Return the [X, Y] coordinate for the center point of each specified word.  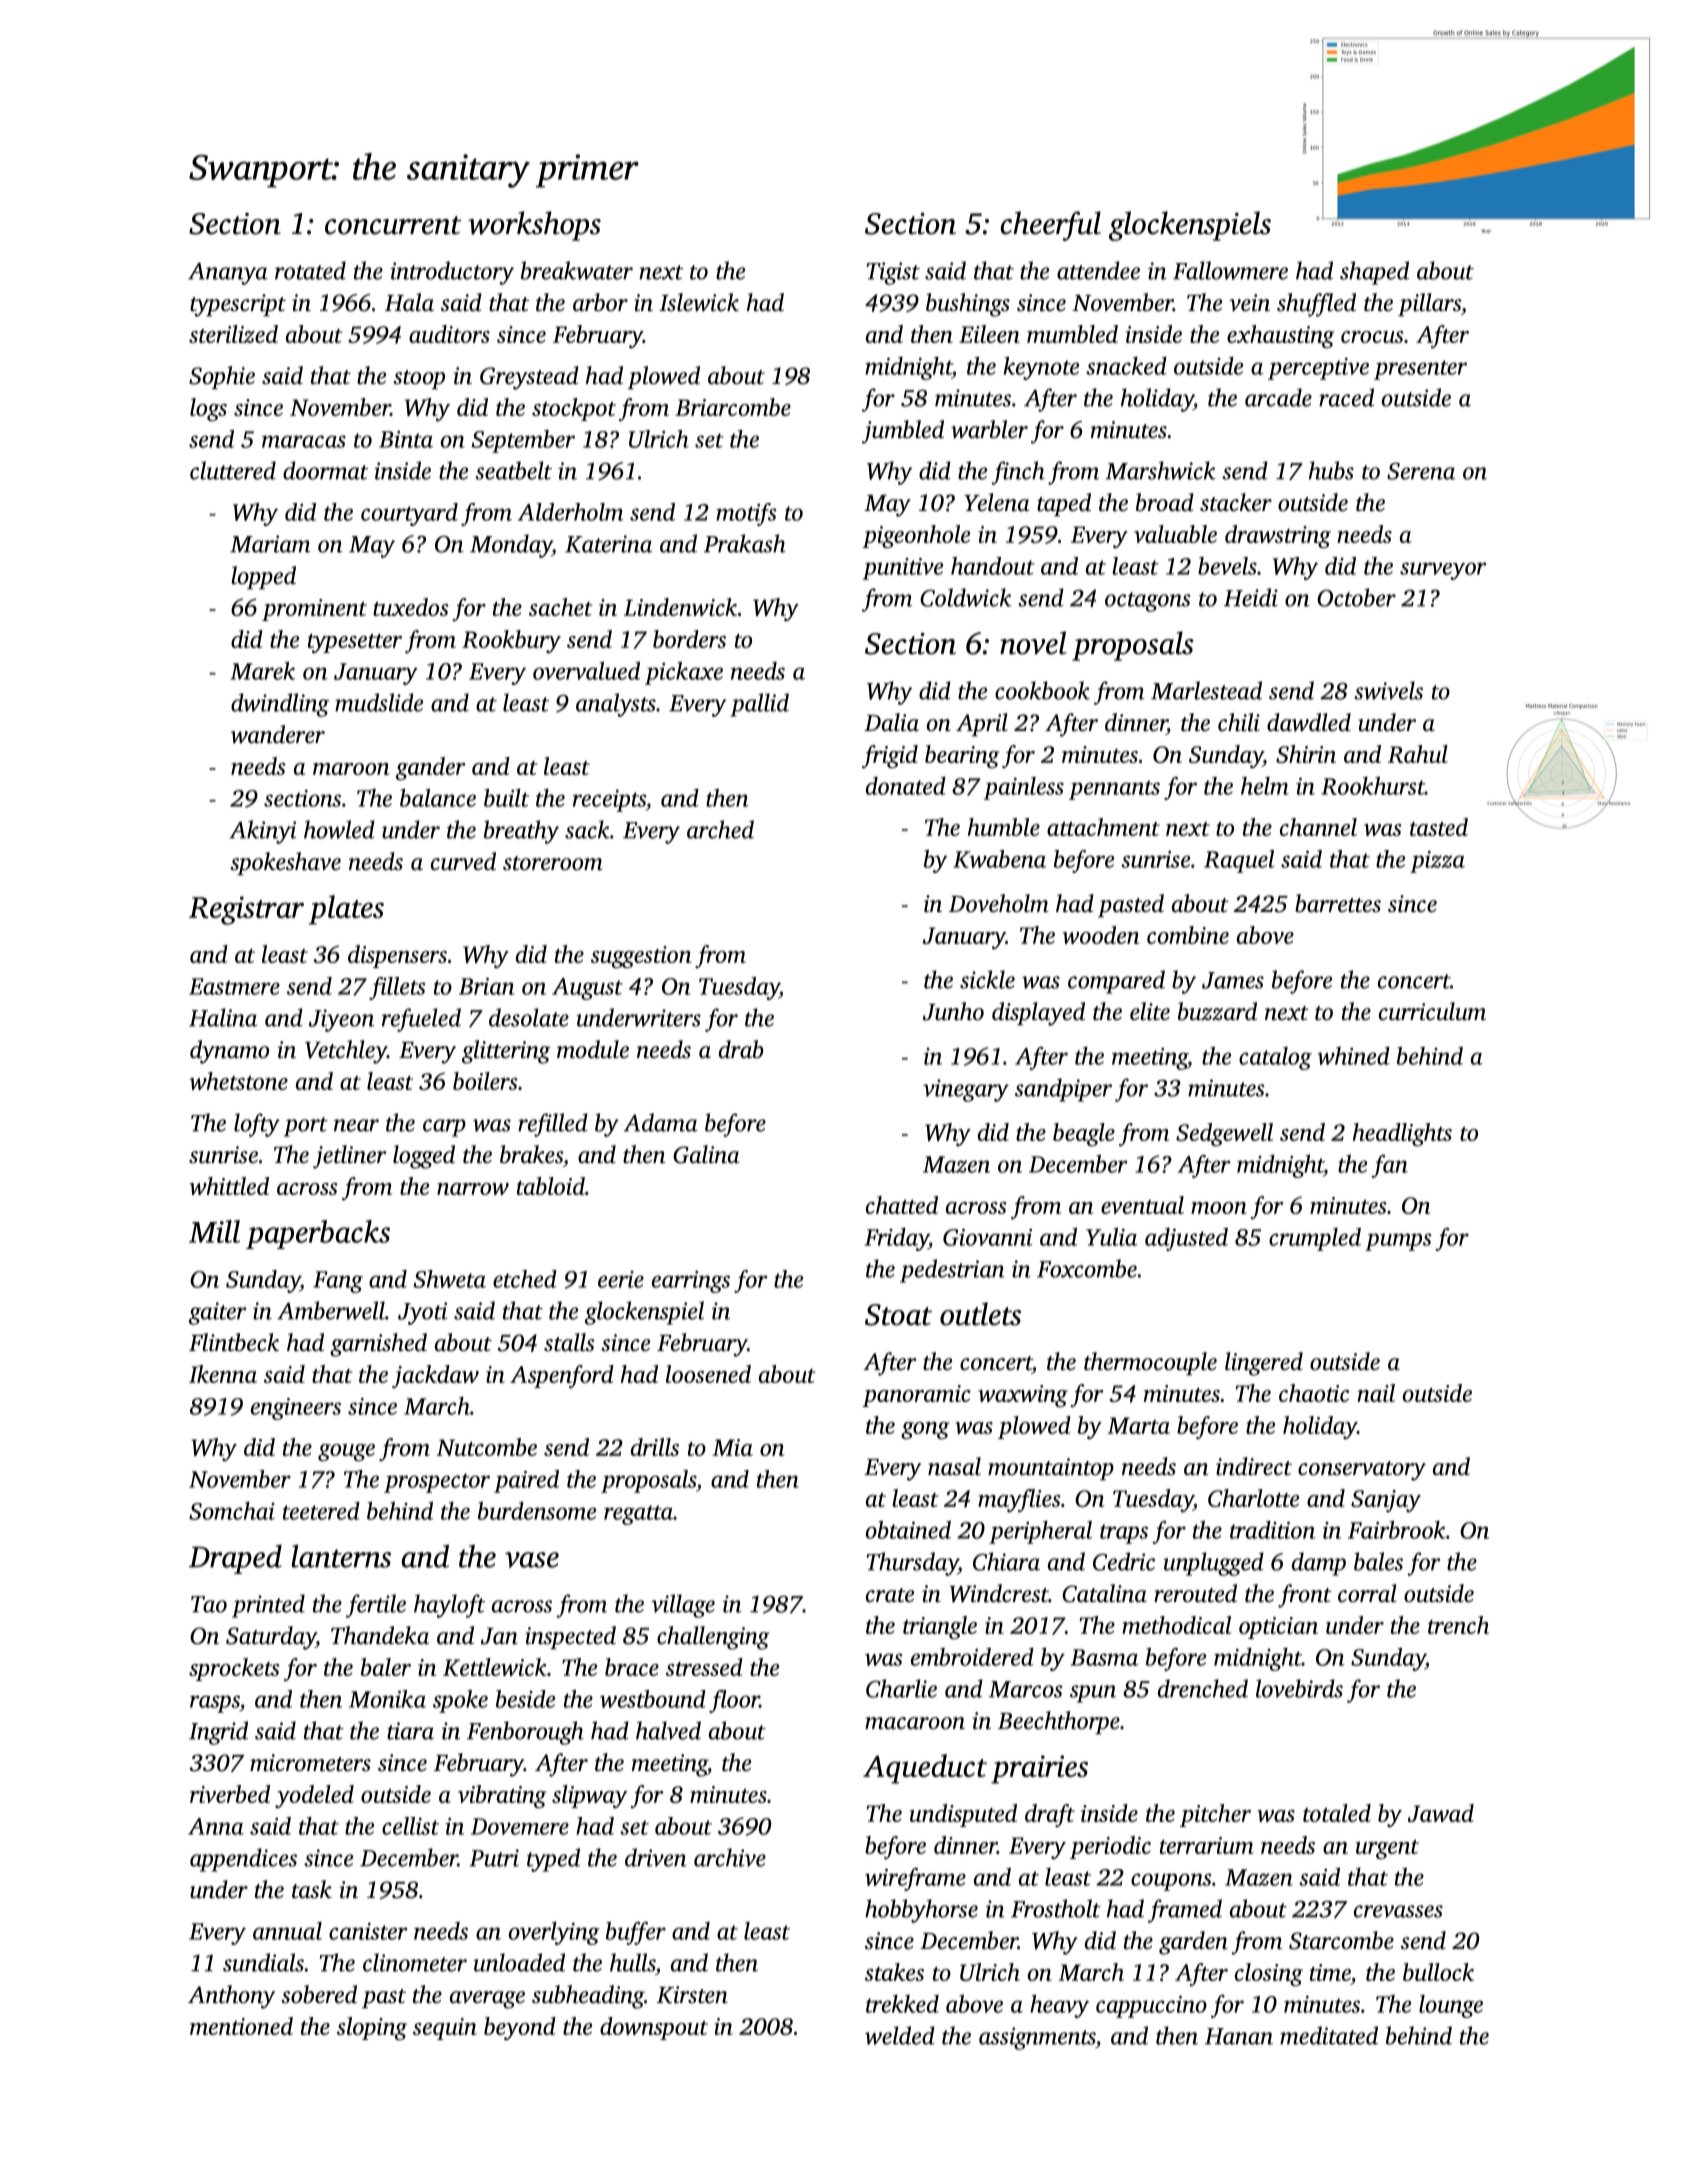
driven [656, 1857]
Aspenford [562, 1376]
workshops [534, 226]
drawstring [1278, 536]
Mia [732, 1447]
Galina [706, 1154]
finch [1018, 473]
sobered [319, 1994]
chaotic [1314, 1393]
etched [525, 1279]
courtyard [409, 514]
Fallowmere [1230, 270]
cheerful [1051, 226]
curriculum [1432, 1011]
